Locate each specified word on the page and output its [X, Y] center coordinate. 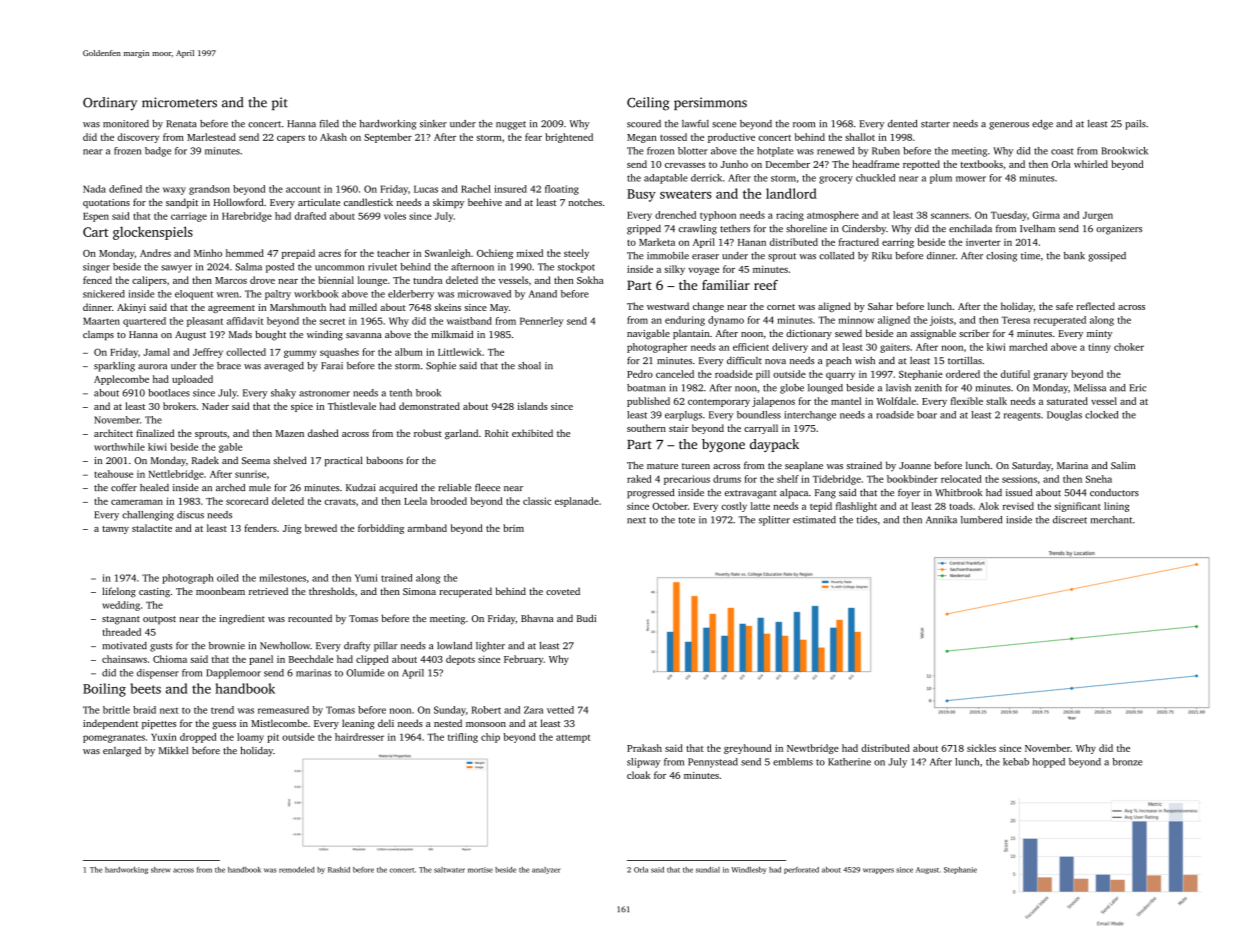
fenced [97, 280]
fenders [261, 528]
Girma [1046, 215]
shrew [161, 870]
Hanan [752, 242]
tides [867, 520]
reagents [1022, 416]
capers [291, 139]
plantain [691, 334]
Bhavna [537, 618]
